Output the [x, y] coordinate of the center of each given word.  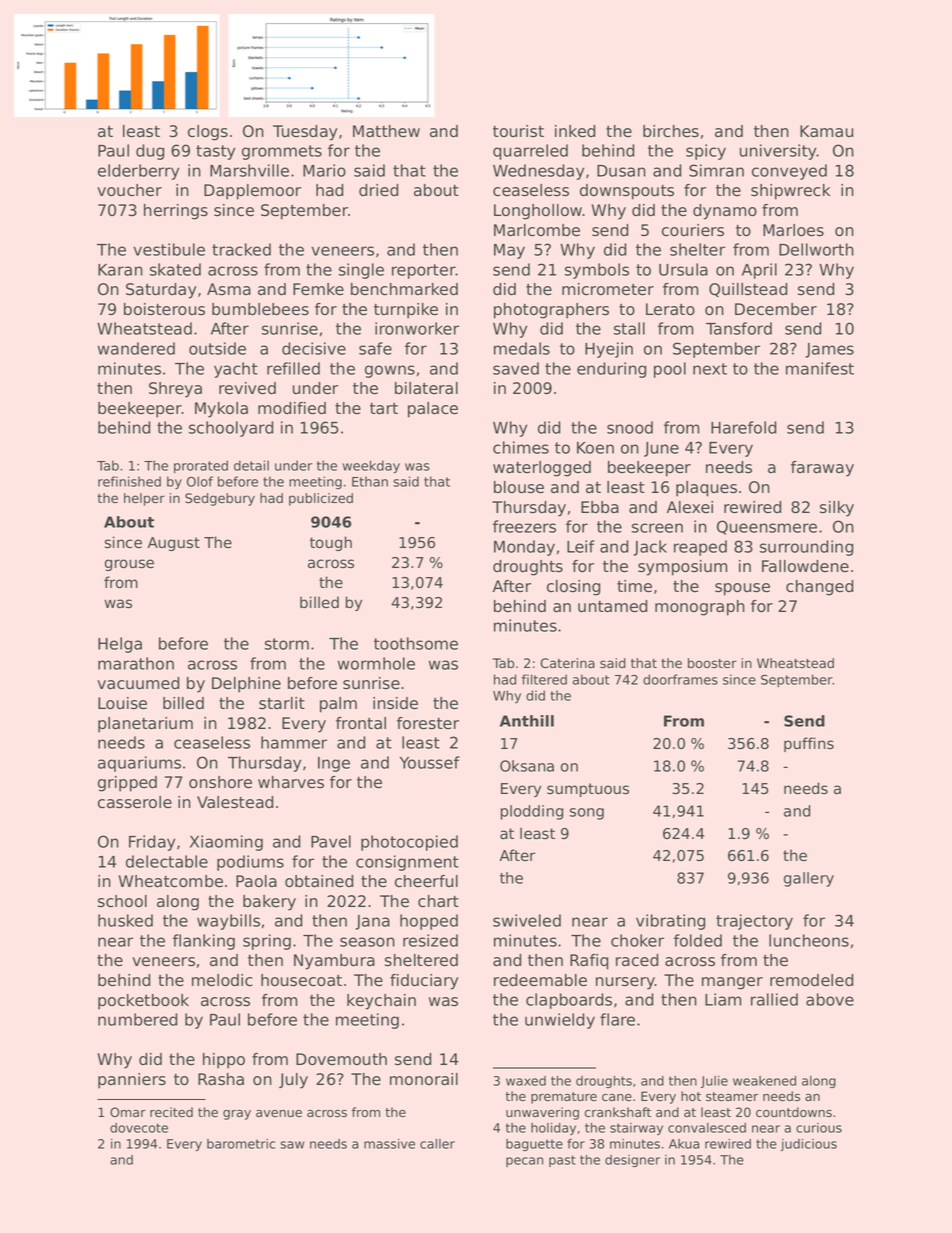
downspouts [627, 192]
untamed [612, 606]
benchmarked [404, 289]
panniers [132, 1081]
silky [837, 509]
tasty [215, 152]
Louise [122, 703]
